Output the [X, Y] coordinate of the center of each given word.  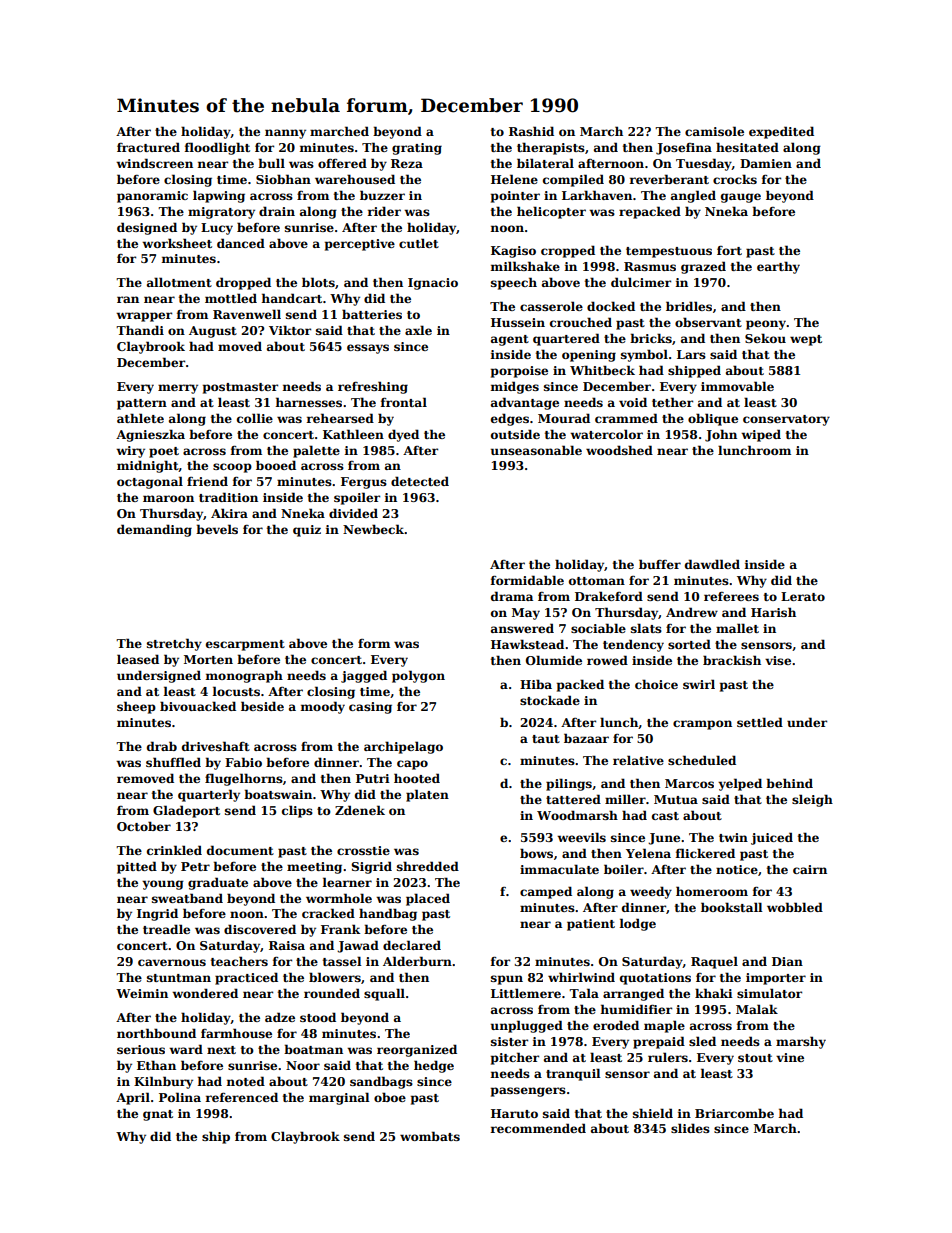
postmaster [240, 388]
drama [512, 596]
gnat [158, 1115]
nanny [285, 134]
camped [546, 892]
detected [420, 481]
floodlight [217, 148]
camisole [714, 131]
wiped [761, 435]
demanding [154, 530]
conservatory [786, 420]
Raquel [714, 962]
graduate [218, 883]
